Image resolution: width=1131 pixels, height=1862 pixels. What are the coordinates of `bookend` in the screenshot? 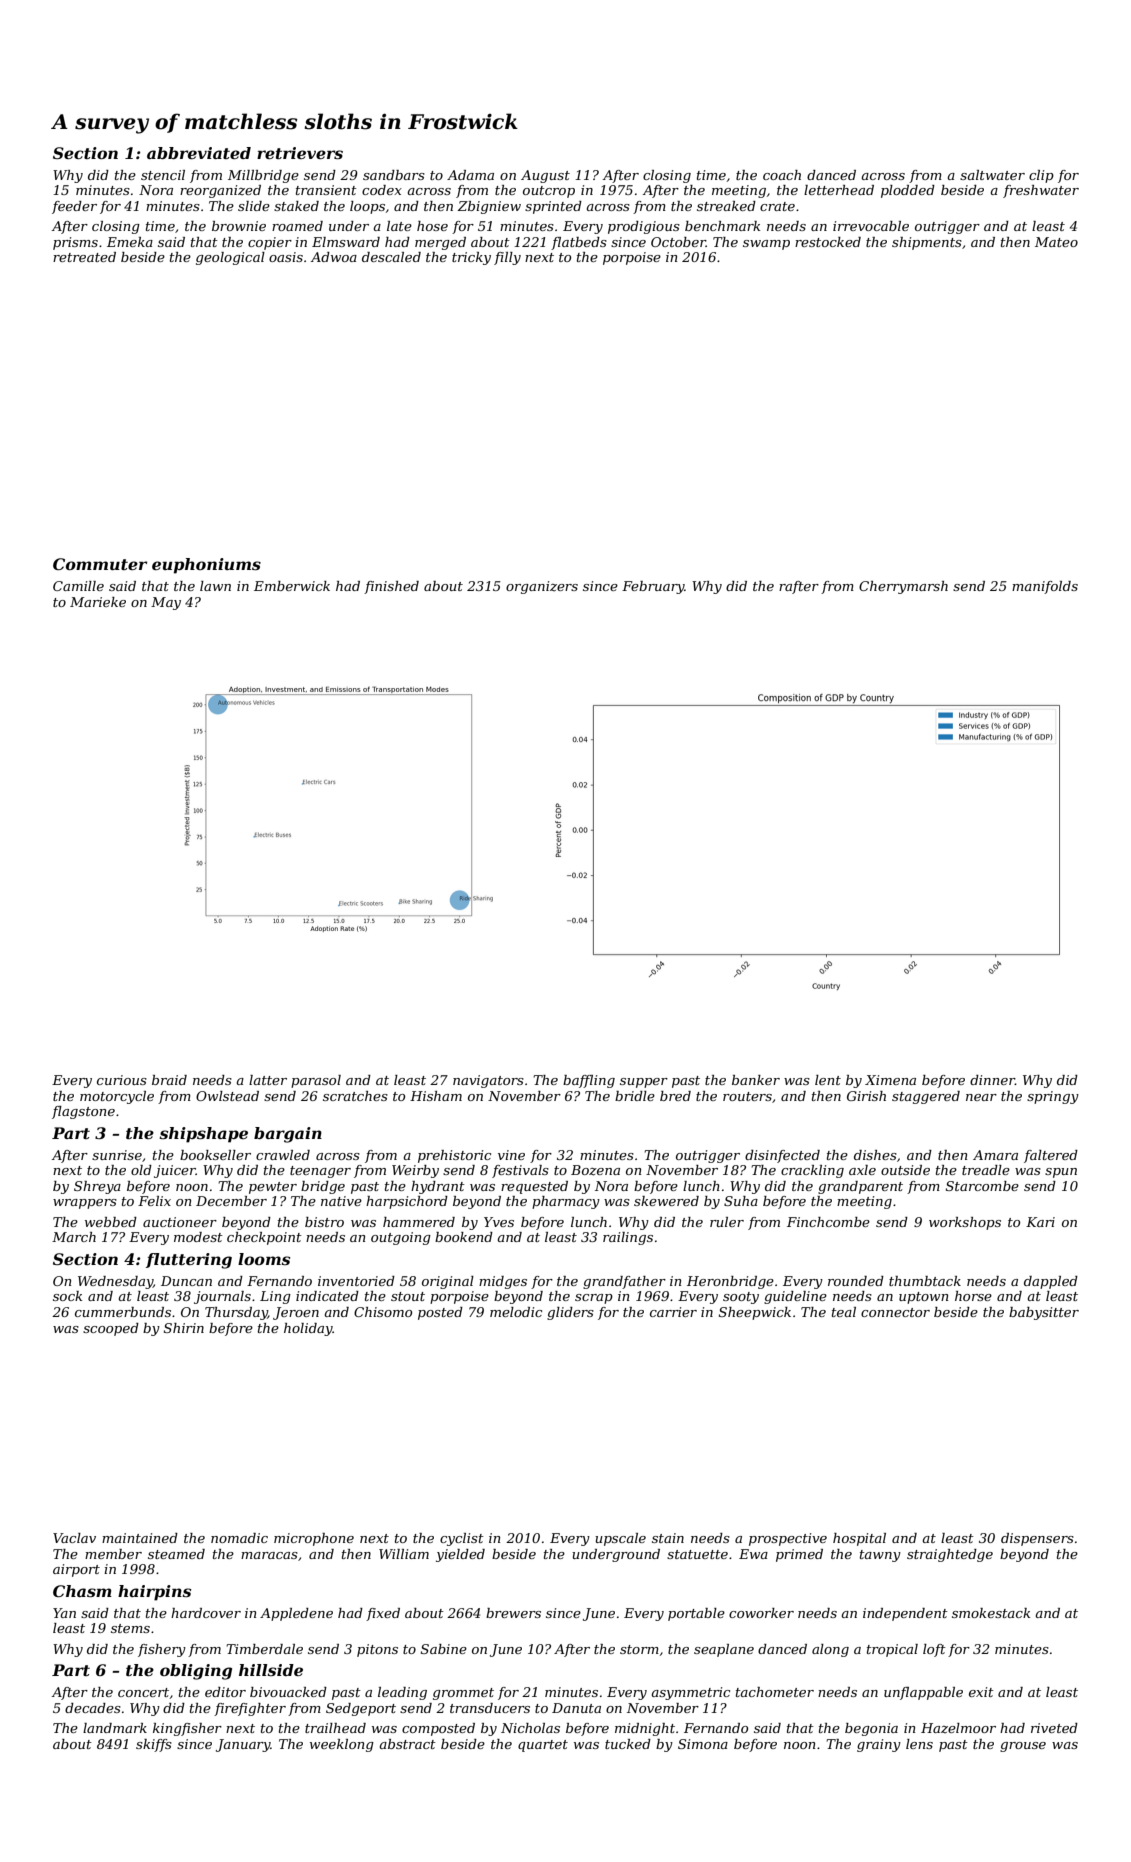 It's located at (464, 1237).
